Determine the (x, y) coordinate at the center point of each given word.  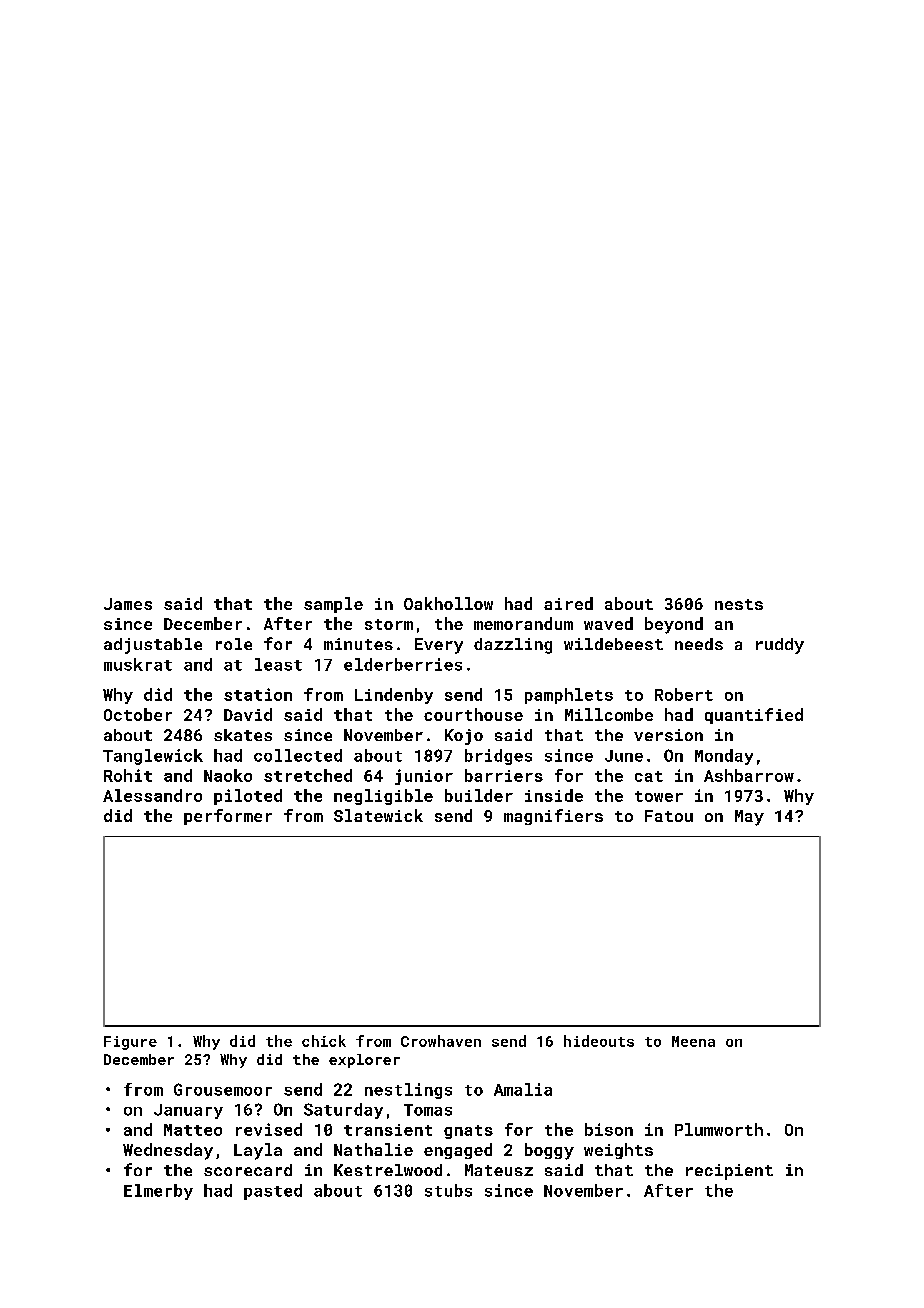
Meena (693, 1041)
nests (739, 604)
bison (609, 1129)
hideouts (599, 1041)
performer (228, 817)
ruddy (780, 646)
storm (389, 624)
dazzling (513, 646)
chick (324, 1041)
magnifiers (553, 817)
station (258, 694)
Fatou (669, 816)
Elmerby (158, 1192)
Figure (130, 1043)
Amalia (523, 1089)
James (128, 604)
